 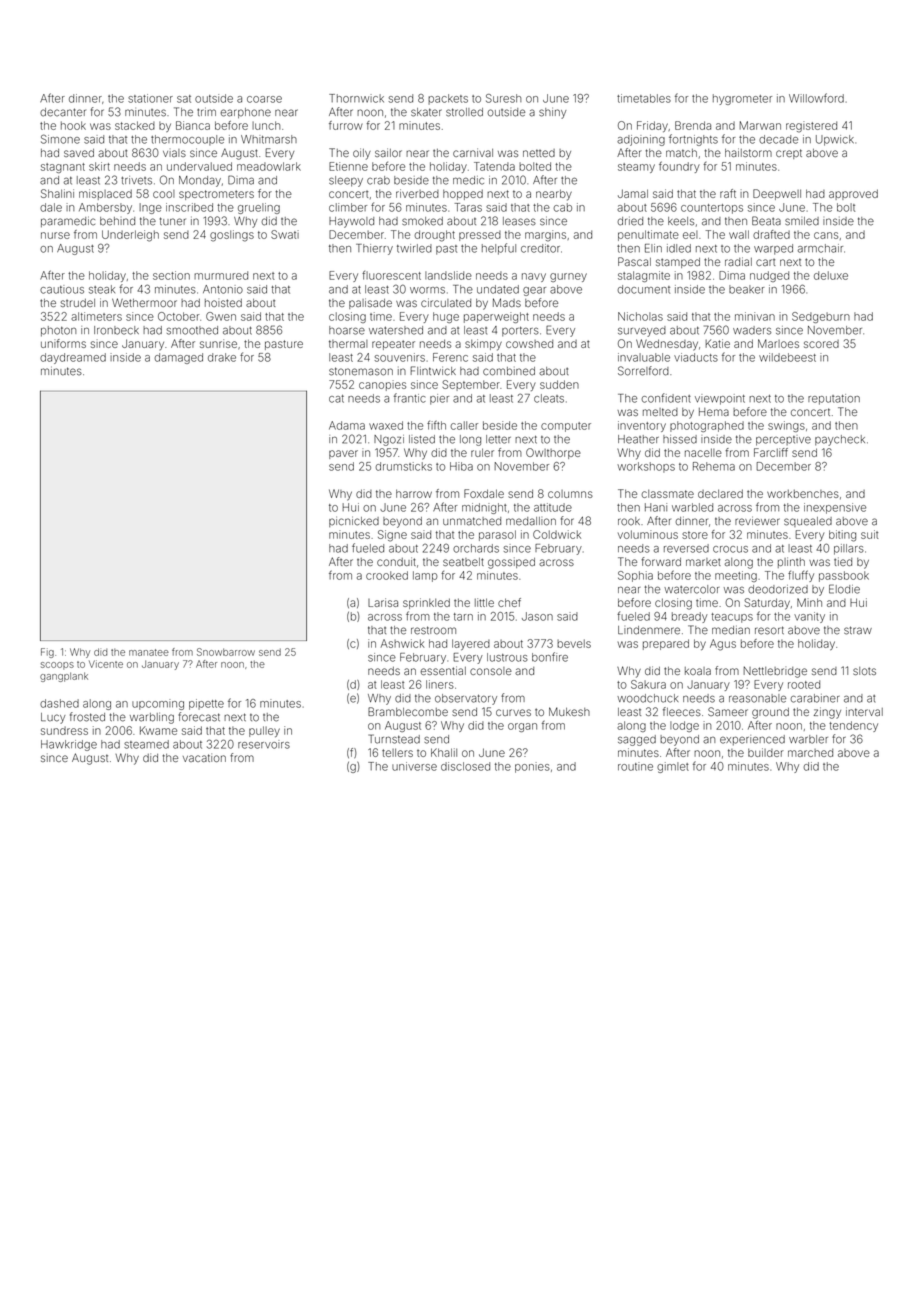 What do you see at coordinates (504, 98) in the document?
I see `Suresh` at bounding box center [504, 98].
